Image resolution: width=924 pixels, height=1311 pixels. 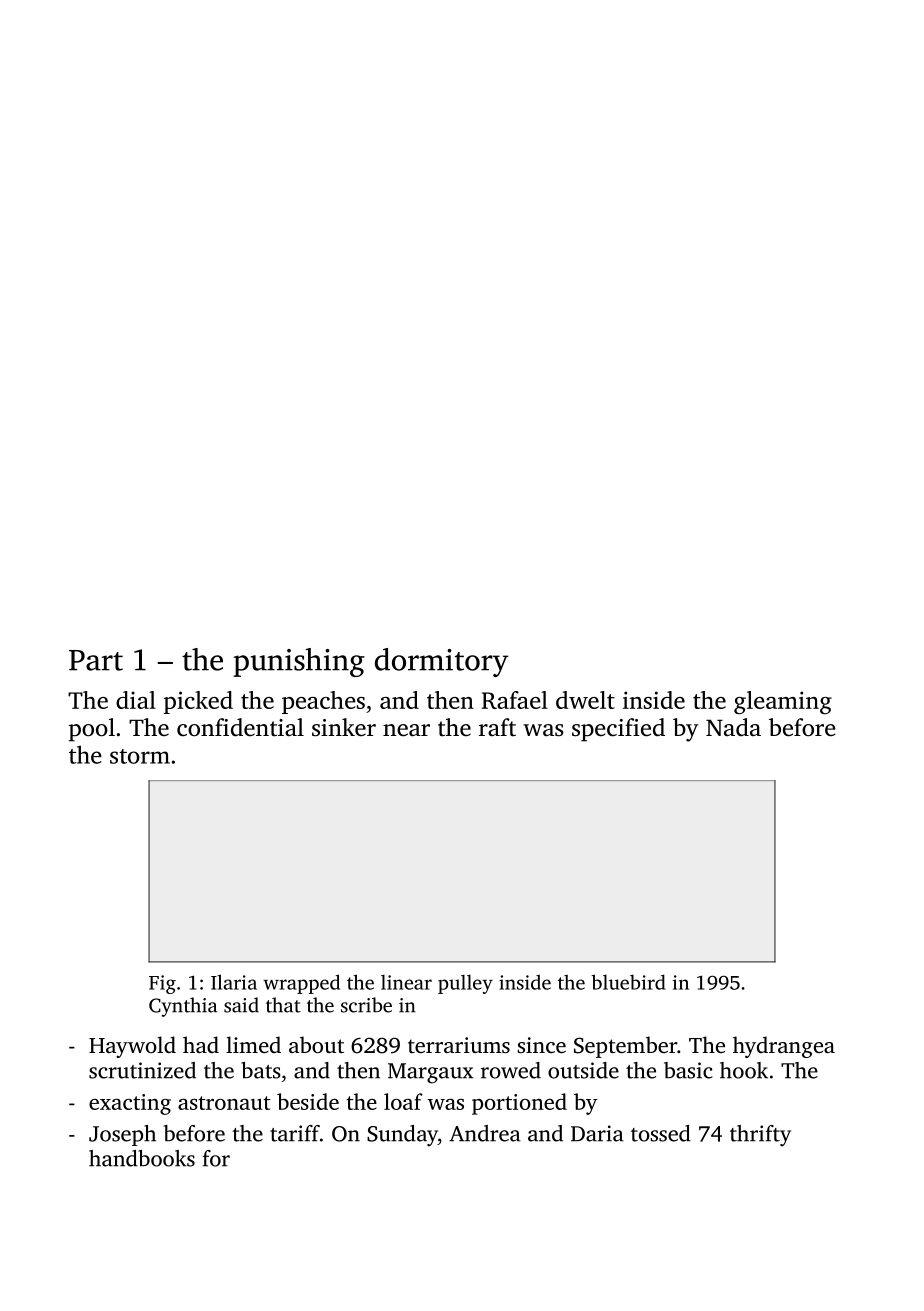 What do you see at coordinates (585, 700) in the image?
I see `dwelt` at bounding box center [585, 700].
